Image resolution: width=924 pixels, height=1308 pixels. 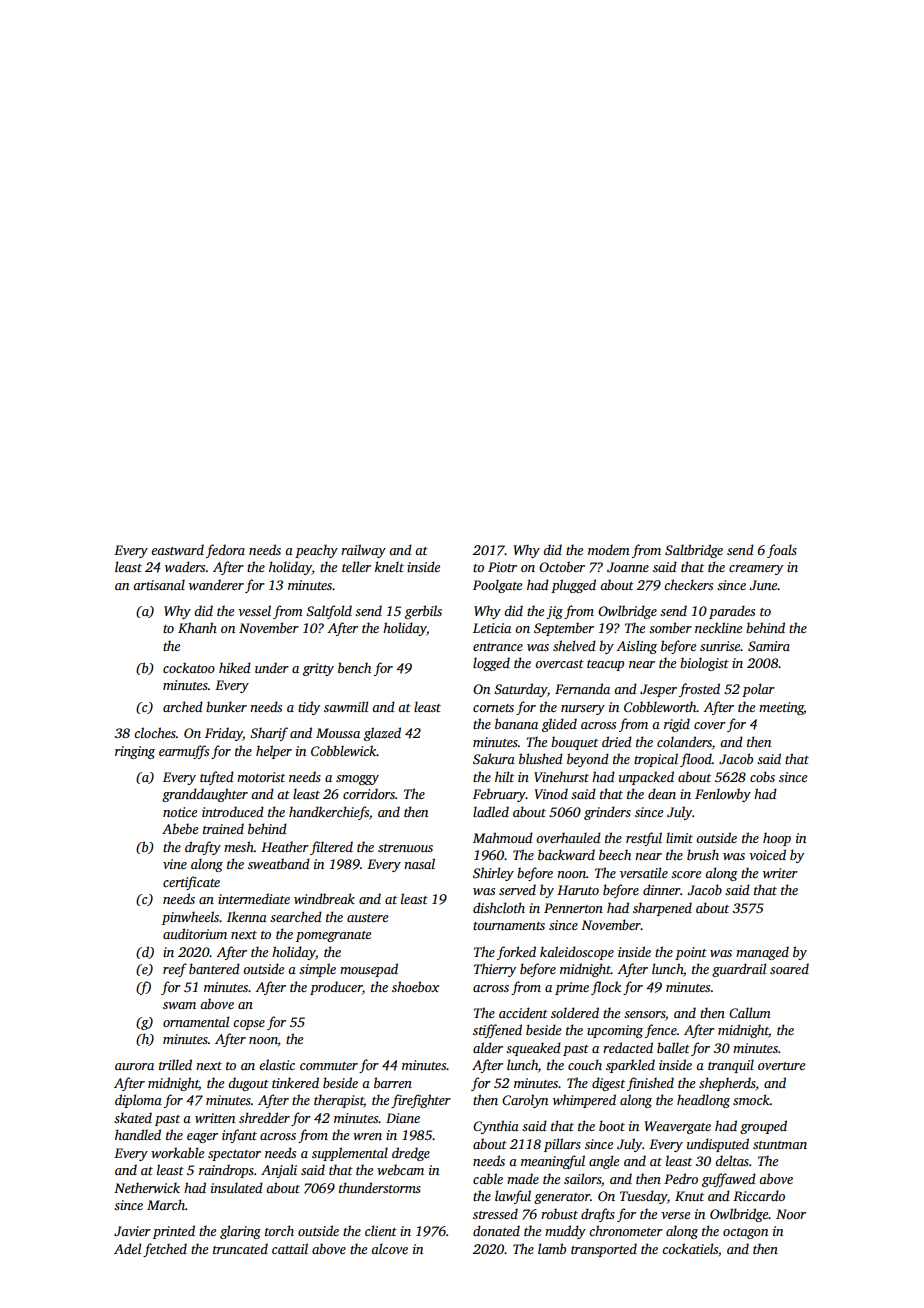 What do you see at coordinates (718, 627) in the image?
I see `neckline` at bounding box center [718, 627].
